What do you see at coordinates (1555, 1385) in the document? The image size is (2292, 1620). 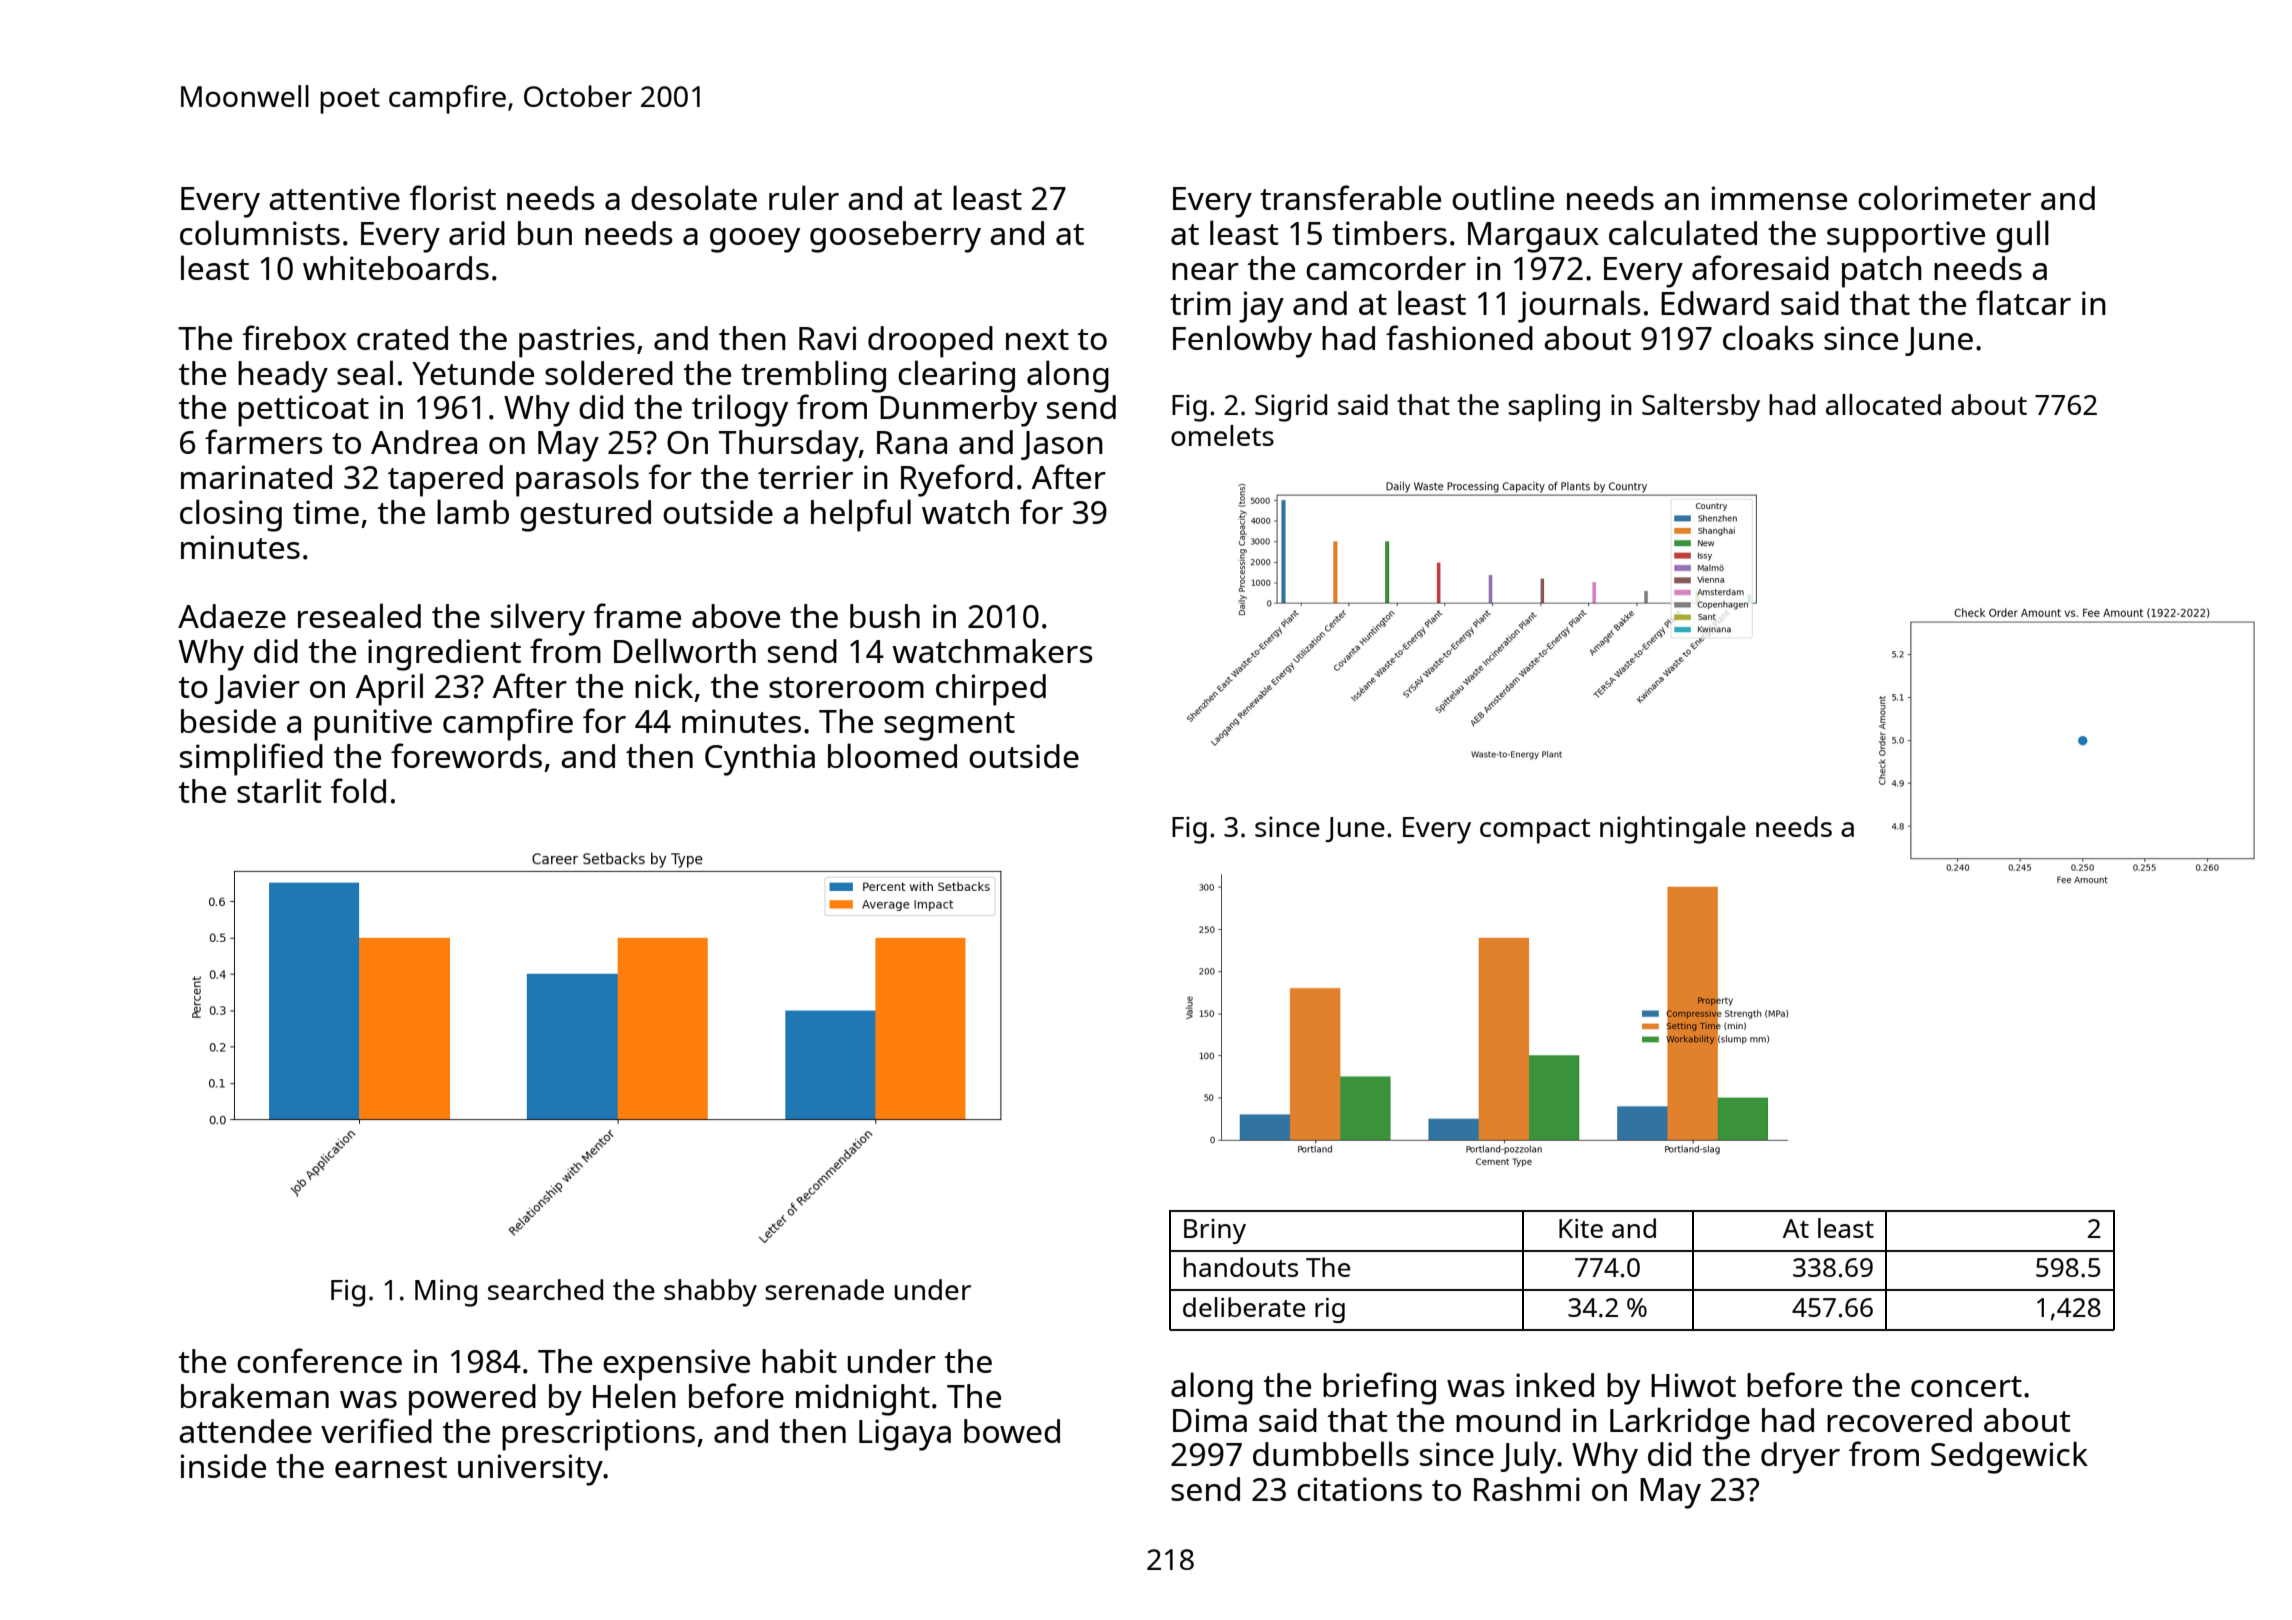 I see `inked` at bounding box center [1555, 1385].
